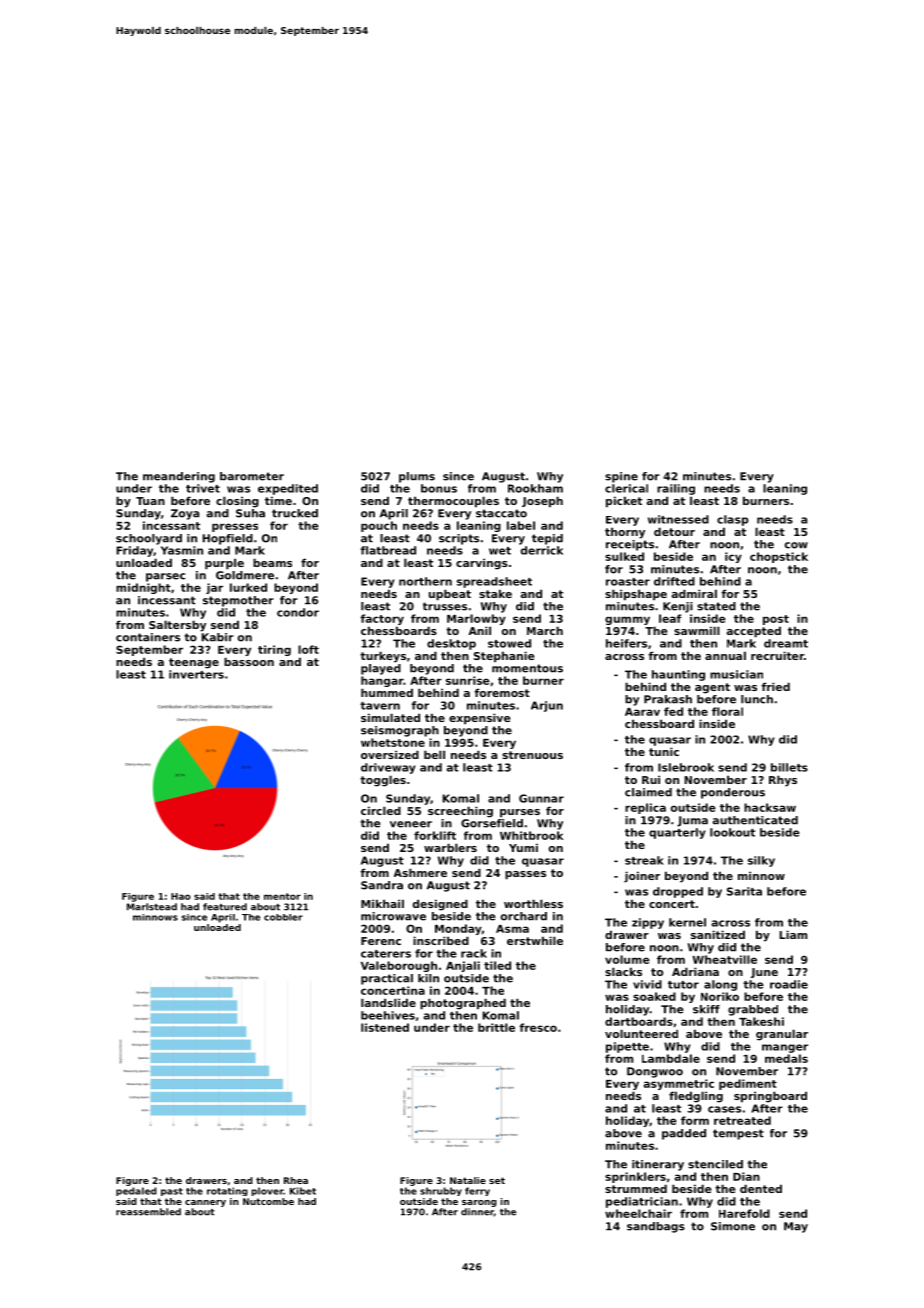 The width and height of the page is (924, 1308). Describe the element at coordinates (656, 1227) in the page. I see `sandbags` at that location.
